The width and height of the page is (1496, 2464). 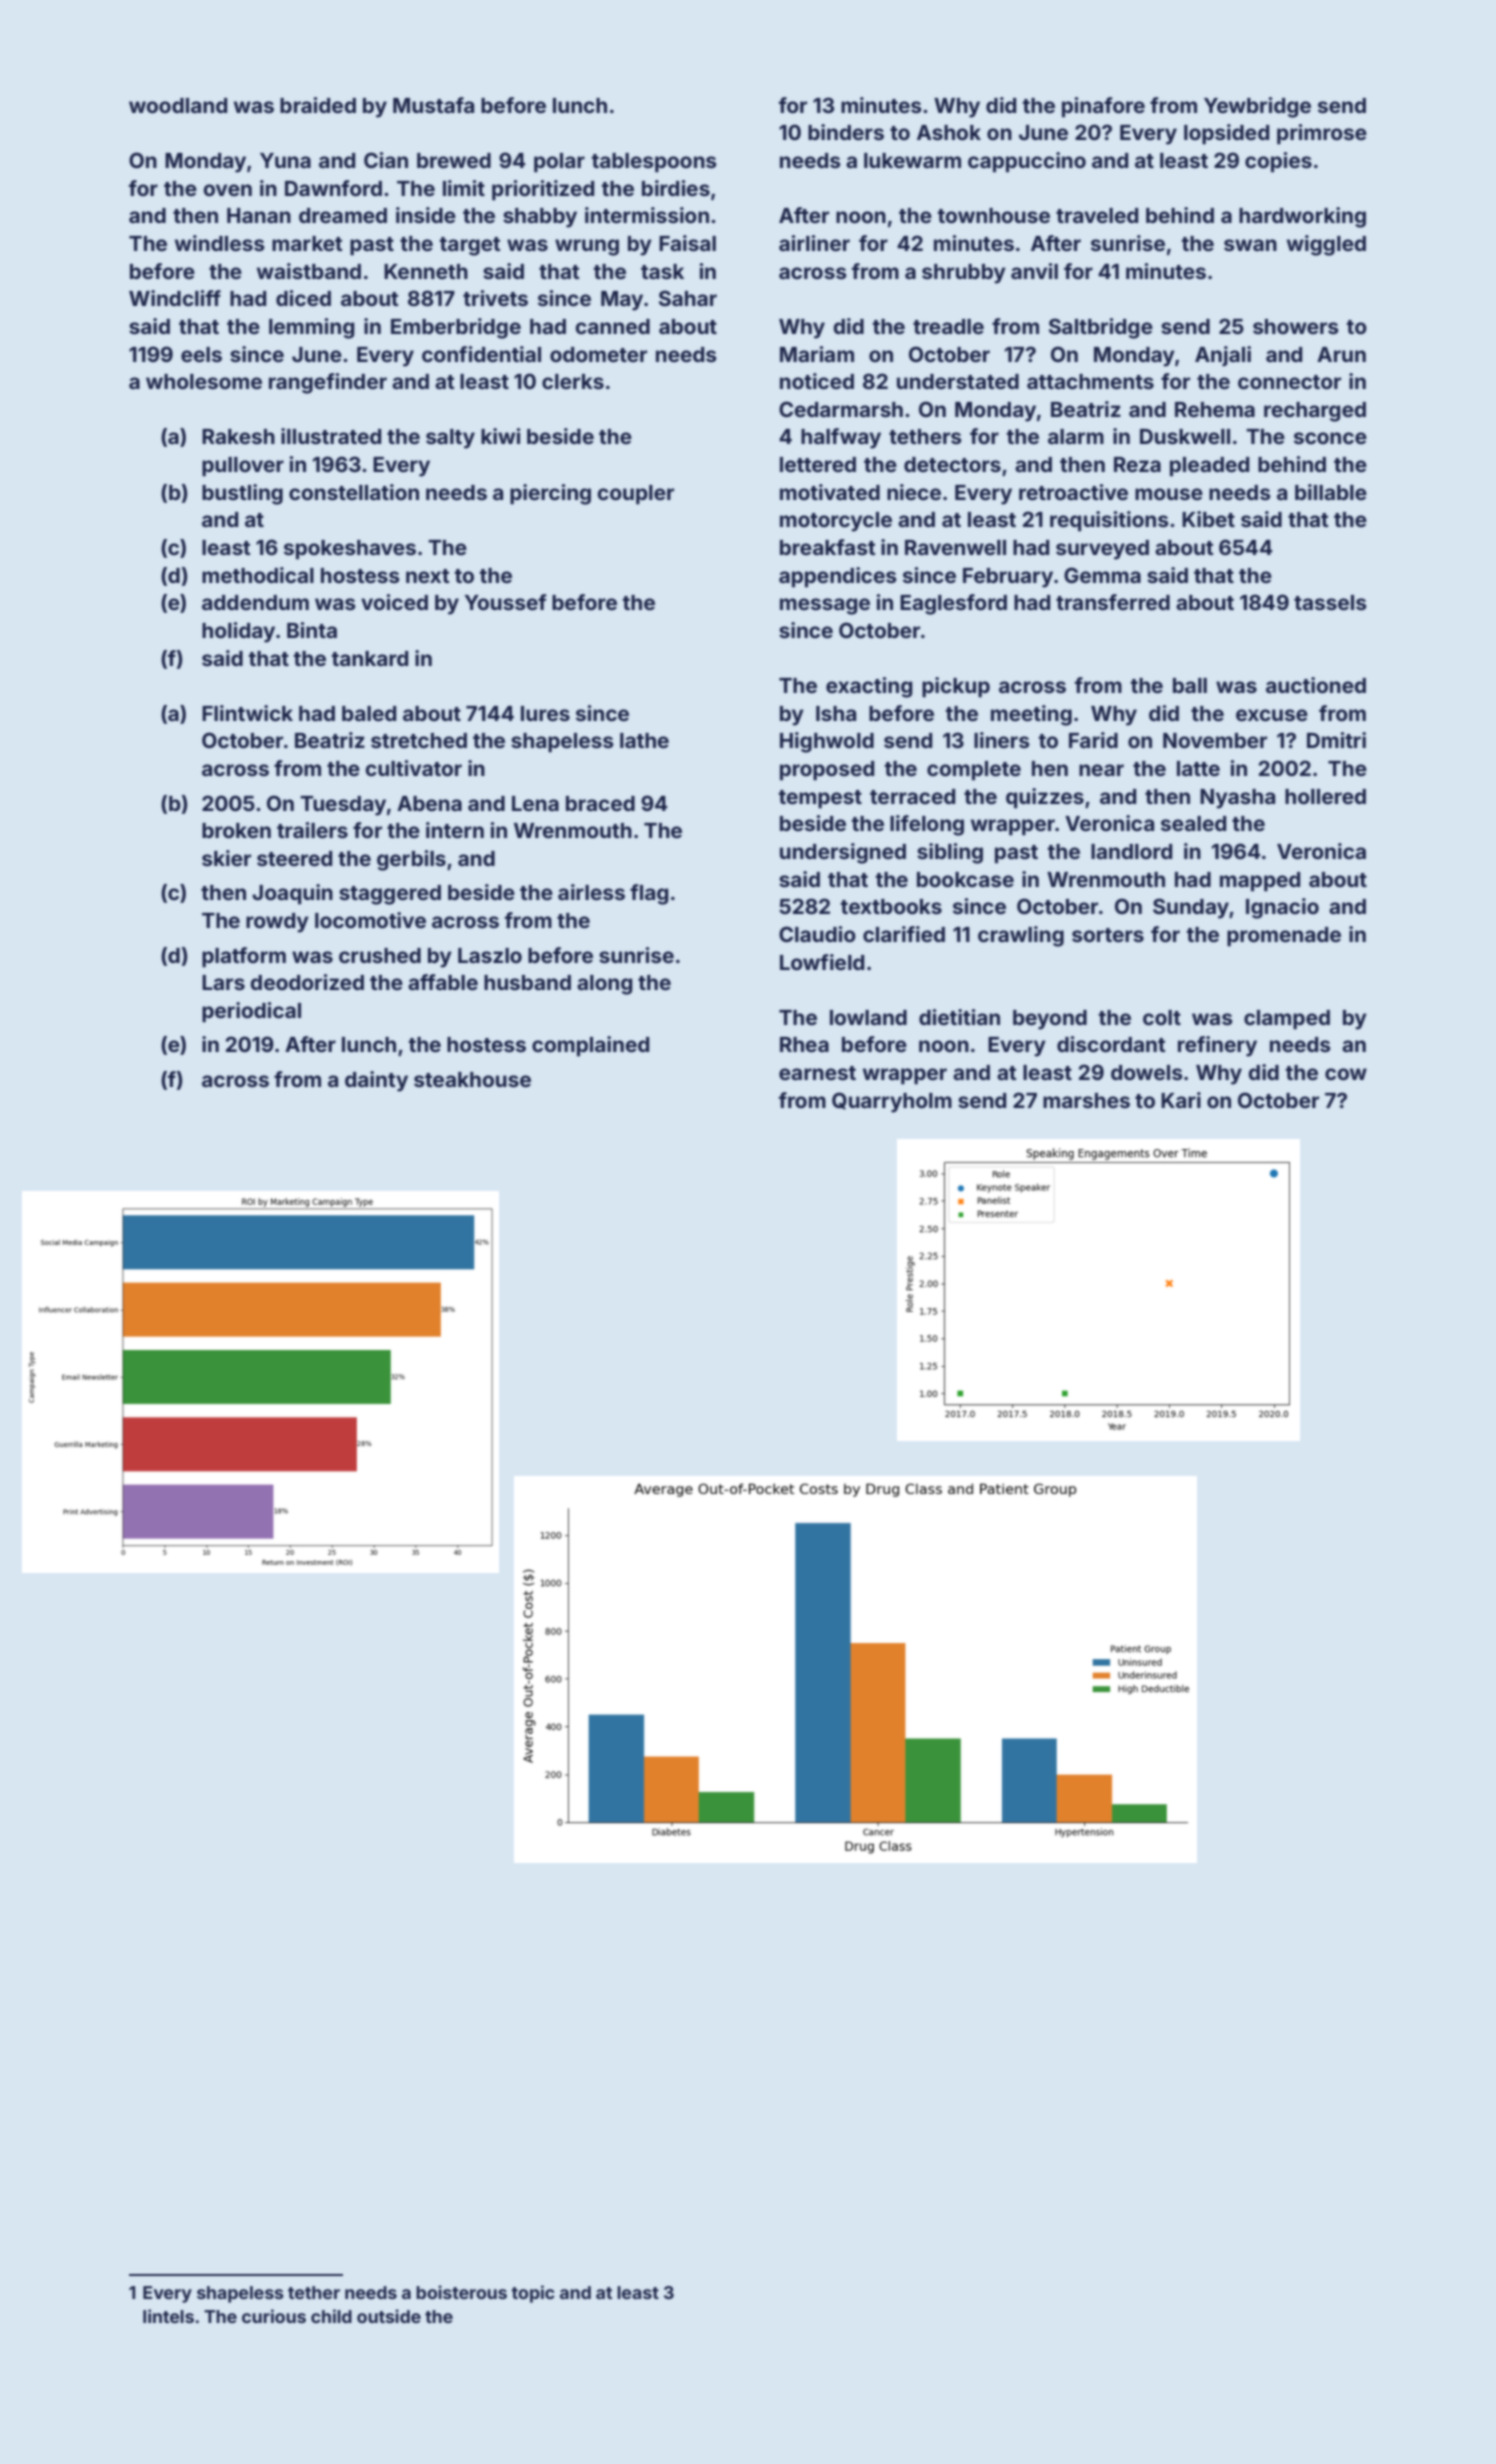 What do you see at coordinates (817, 1073) in the page?
I see `earnest` at bounding box center [817, 1073].
